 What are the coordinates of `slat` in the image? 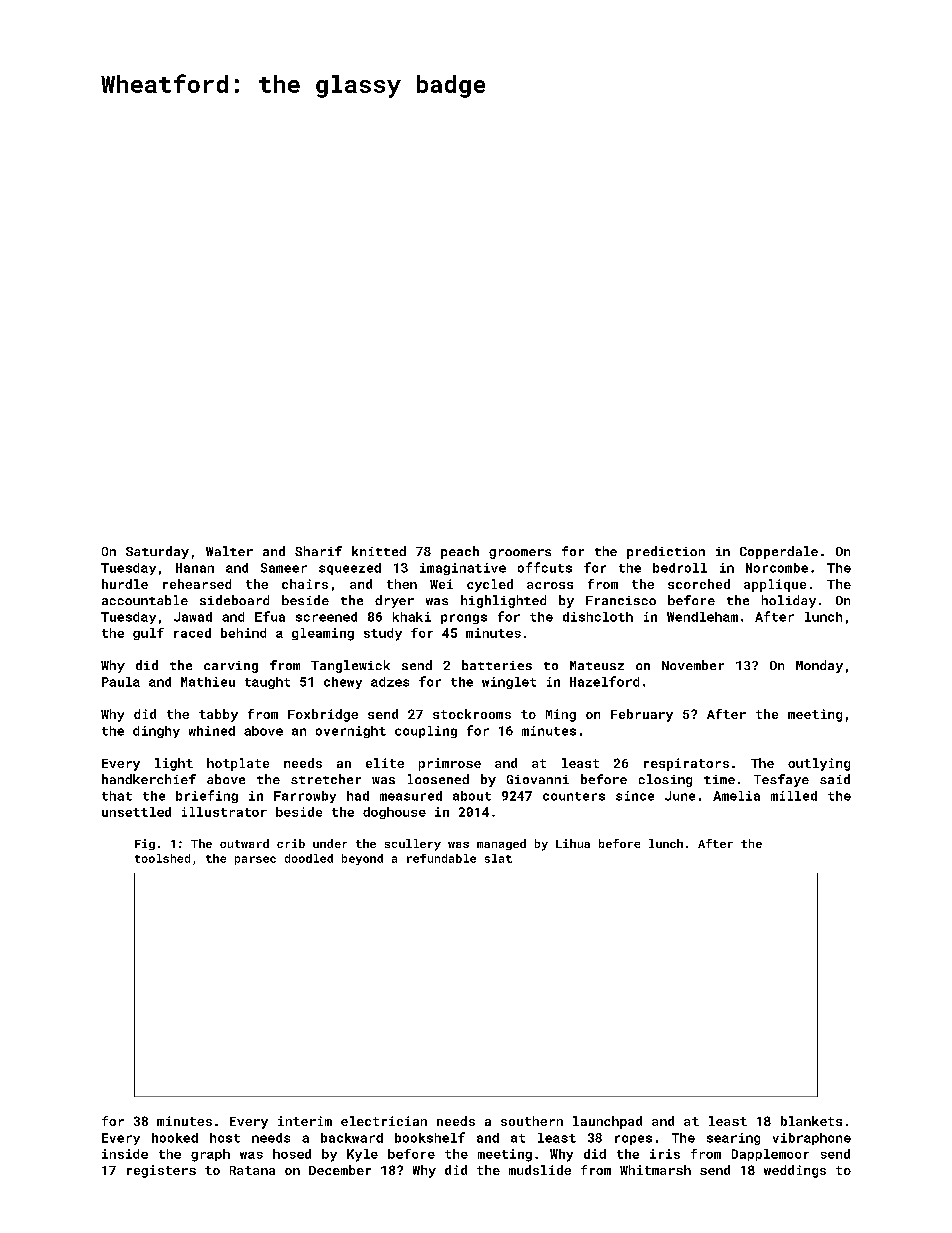 It's located at (498, 858).
